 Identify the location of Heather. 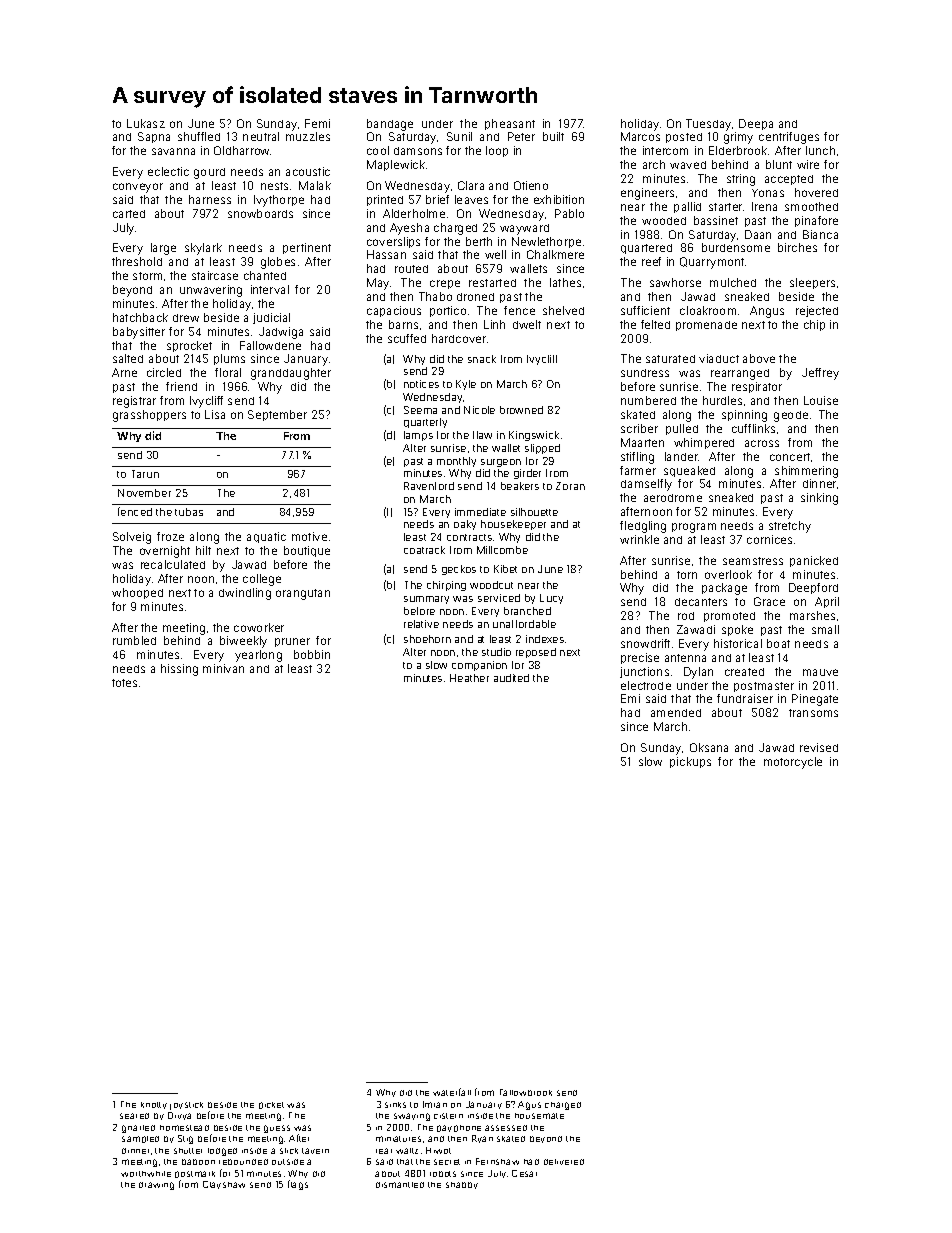
(469, 678).
